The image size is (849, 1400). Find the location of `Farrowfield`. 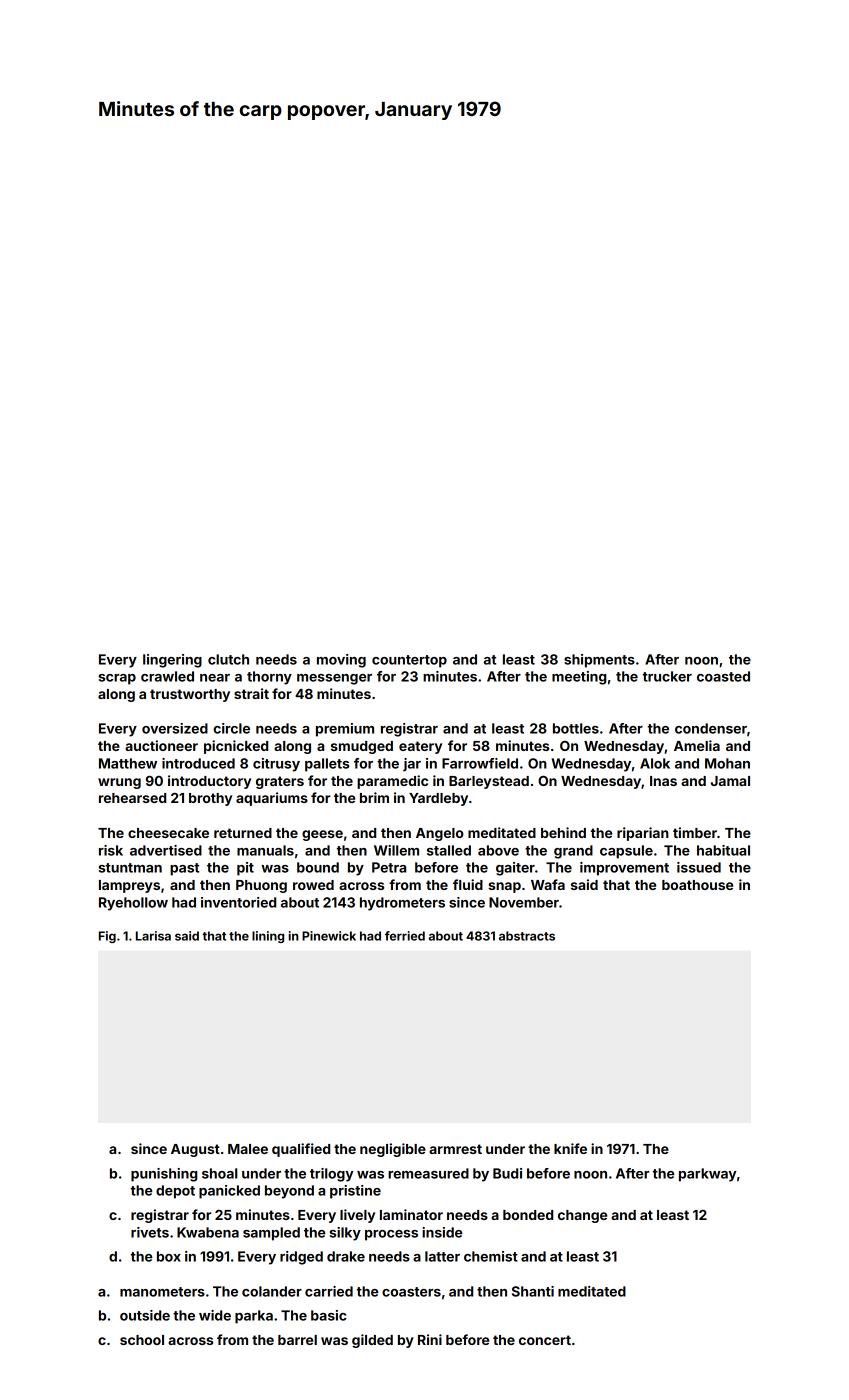

Farrowfield is located at coordinates (480, 763).
